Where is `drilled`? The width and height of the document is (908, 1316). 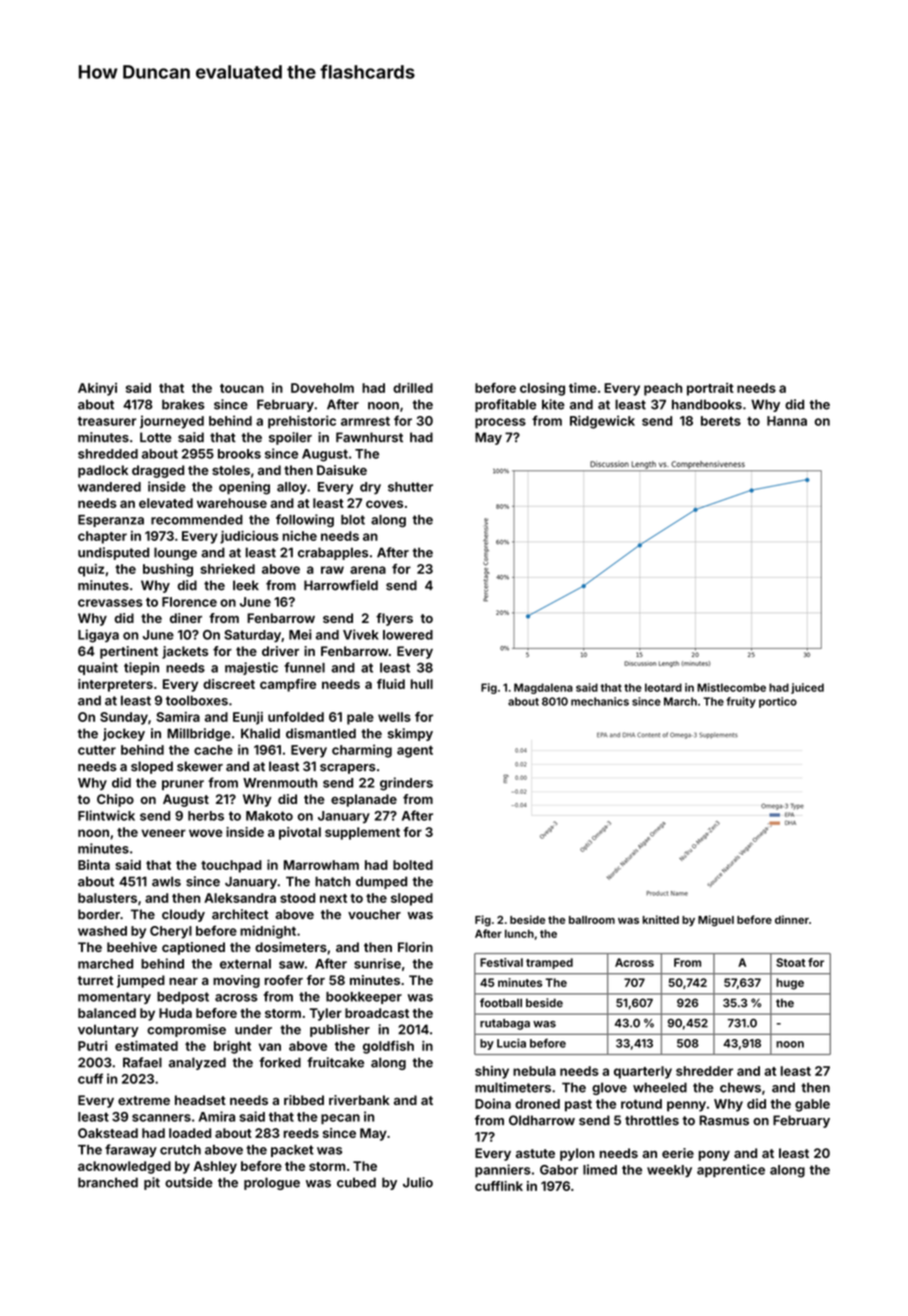
drilled is located at coordinates (413, 388).
